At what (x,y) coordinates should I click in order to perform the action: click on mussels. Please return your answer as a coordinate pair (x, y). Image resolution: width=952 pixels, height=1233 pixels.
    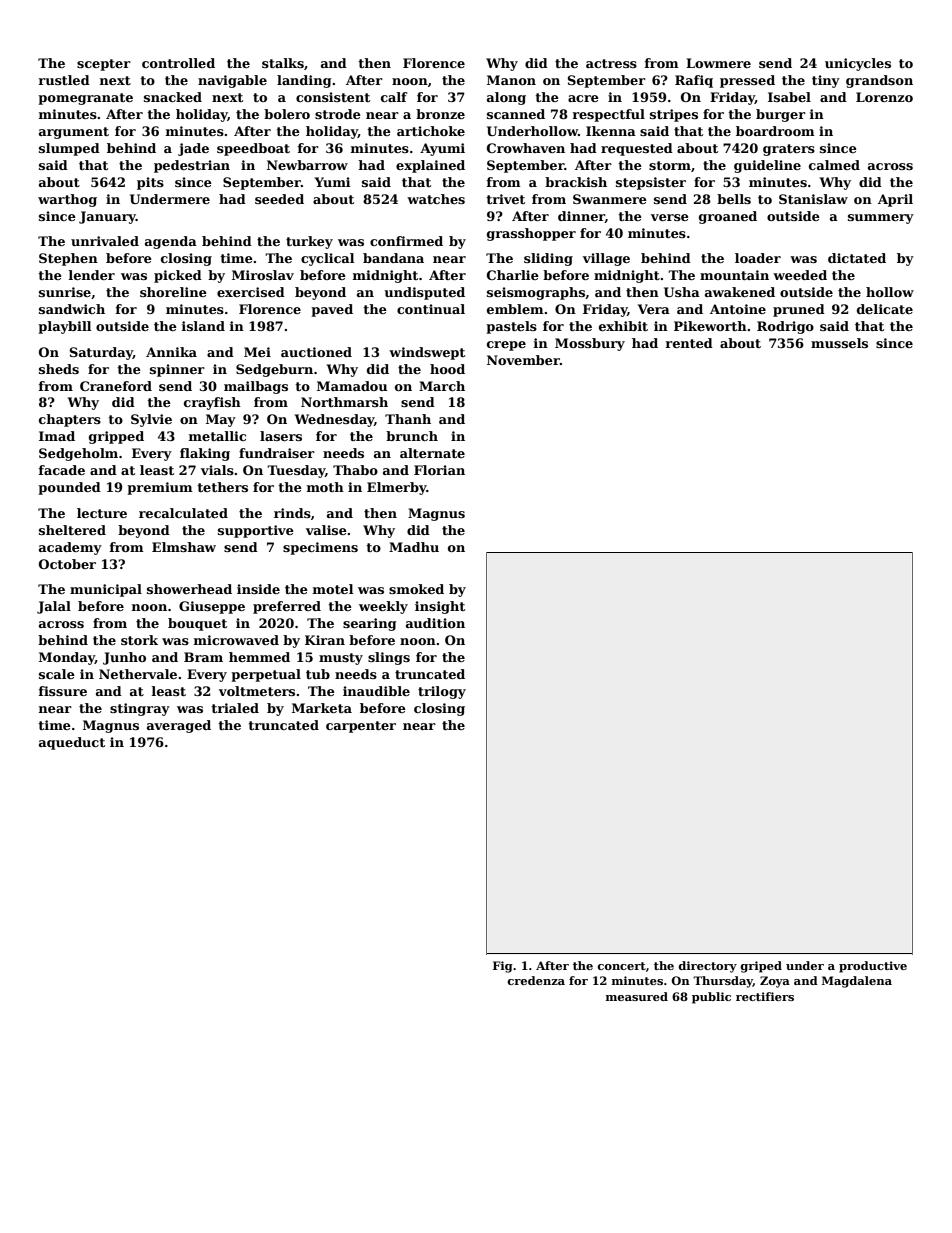
    Looking at the image, I should click on (839, 343).
